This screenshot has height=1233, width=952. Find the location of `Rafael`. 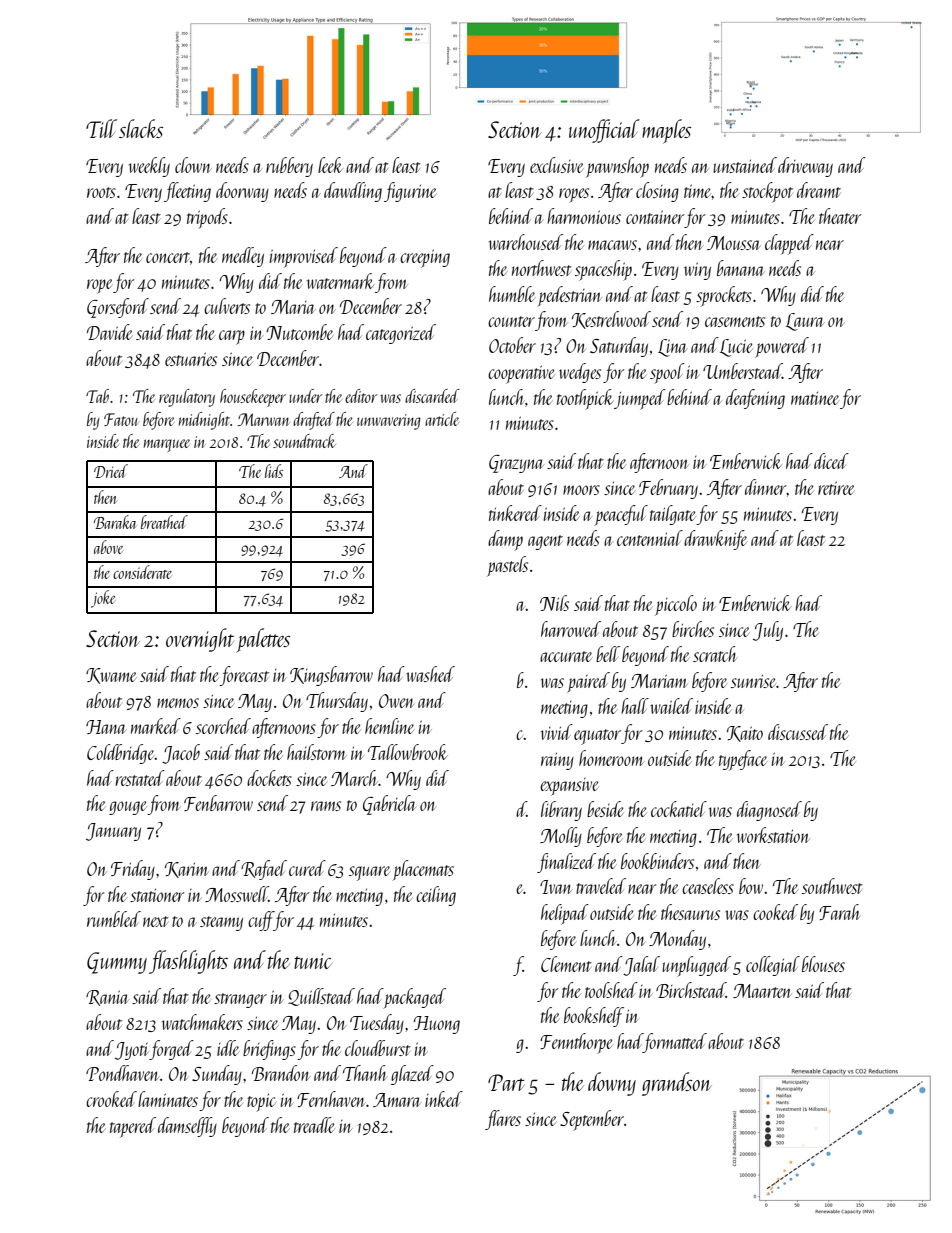

Rafael is located at coordinates (264, 870).
